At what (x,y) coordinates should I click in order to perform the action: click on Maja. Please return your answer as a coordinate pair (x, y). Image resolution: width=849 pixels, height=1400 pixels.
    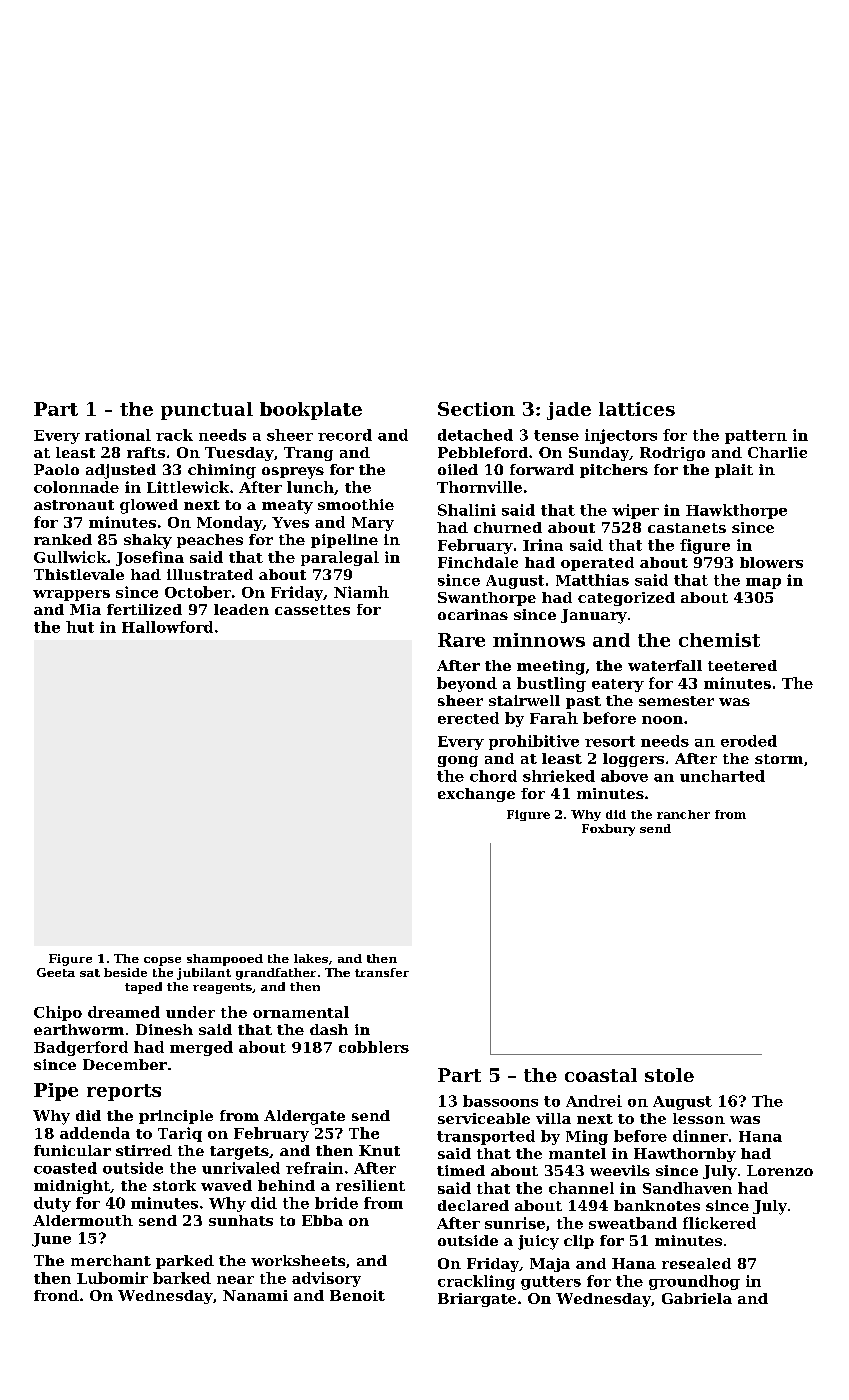
    Looking at the image, I should click on (550, 1265).
